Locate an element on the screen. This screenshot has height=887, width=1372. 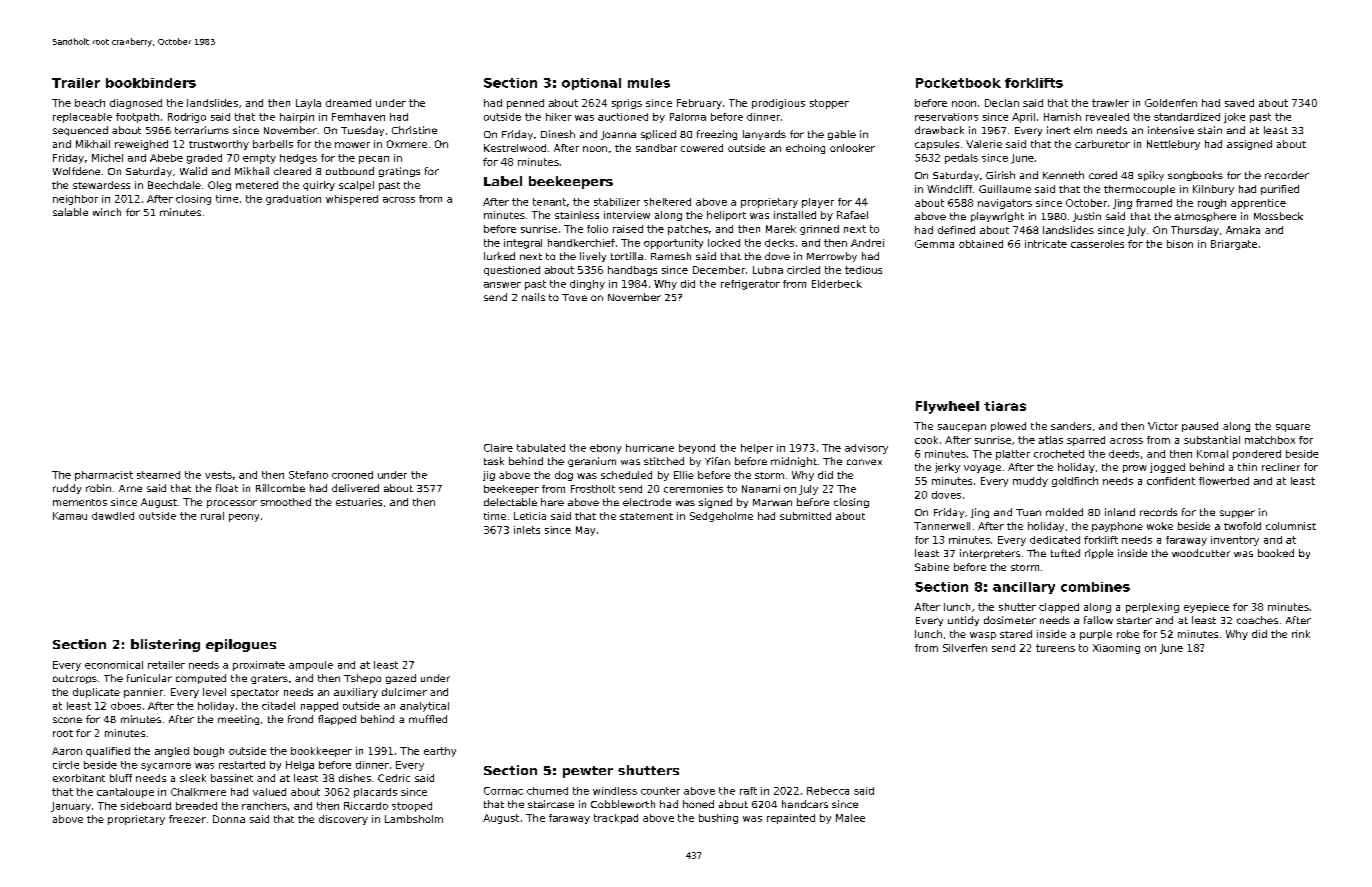
January is located at coordinates (71, 807).
